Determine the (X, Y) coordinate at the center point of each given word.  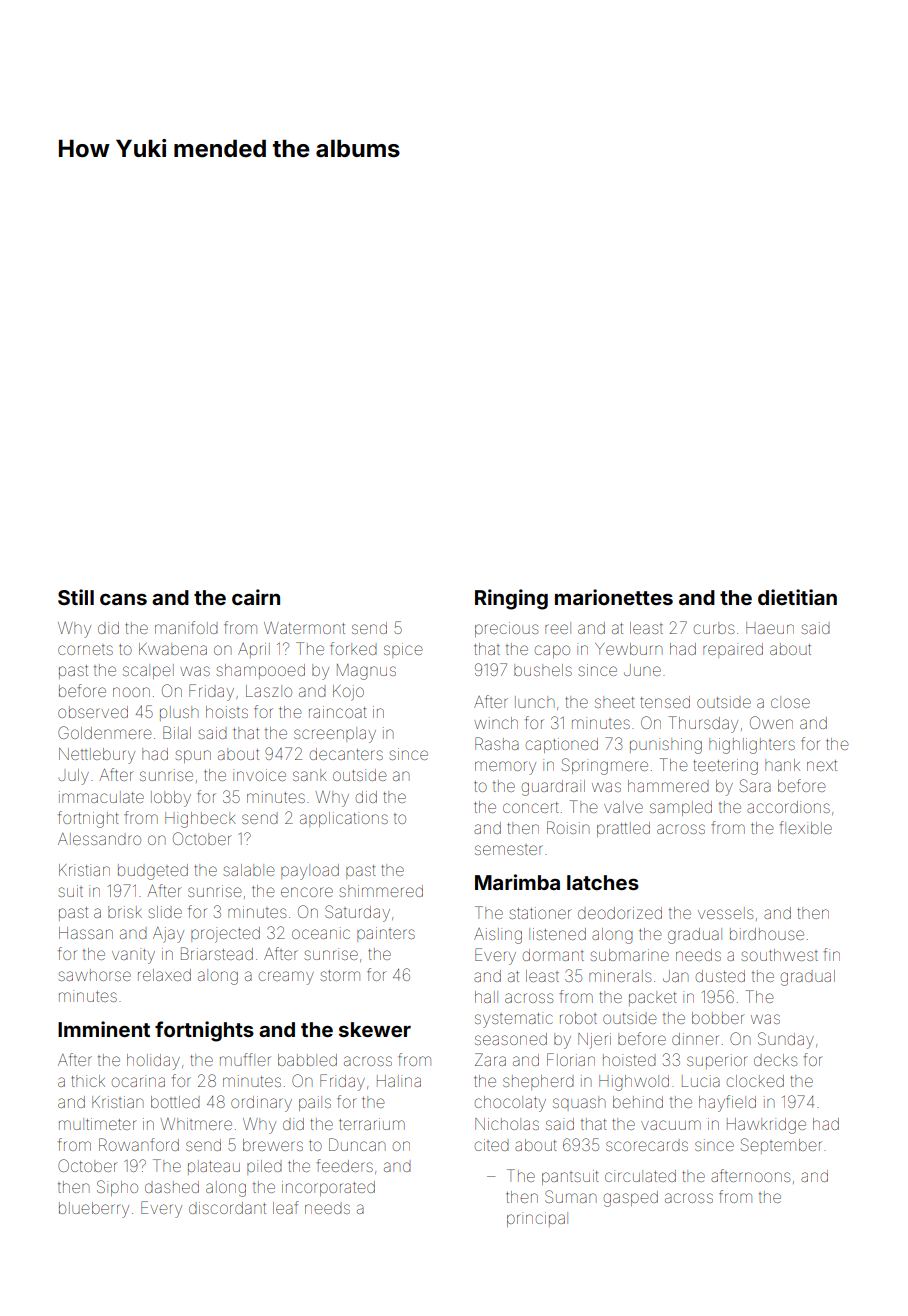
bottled (175, 1102)
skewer (375, 1029)
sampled (681, 808)
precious (506, 629)
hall (486, 997)
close (790, 702)
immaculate (101, 797)
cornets (85, 650)
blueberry (94, 1210)
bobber (718, 1018)
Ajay (168, 935)
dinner (695, 1039)
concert (531, 807)
